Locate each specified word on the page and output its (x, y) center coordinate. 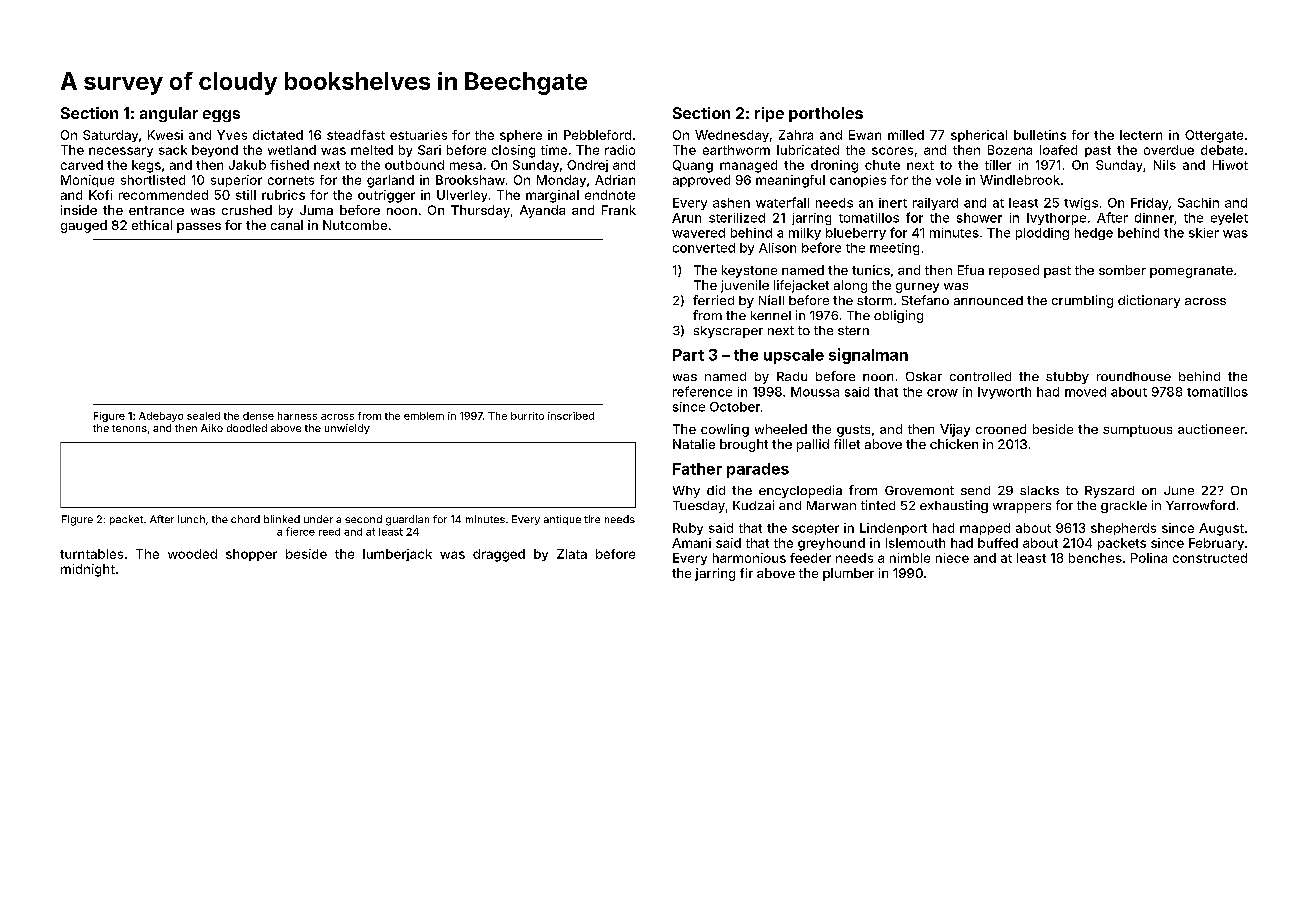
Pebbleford (597, 135)
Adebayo (161, 417)
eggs (221, 116)
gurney (917, 288)
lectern (1141, 135)
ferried (713, 300)
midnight (88, 570)
